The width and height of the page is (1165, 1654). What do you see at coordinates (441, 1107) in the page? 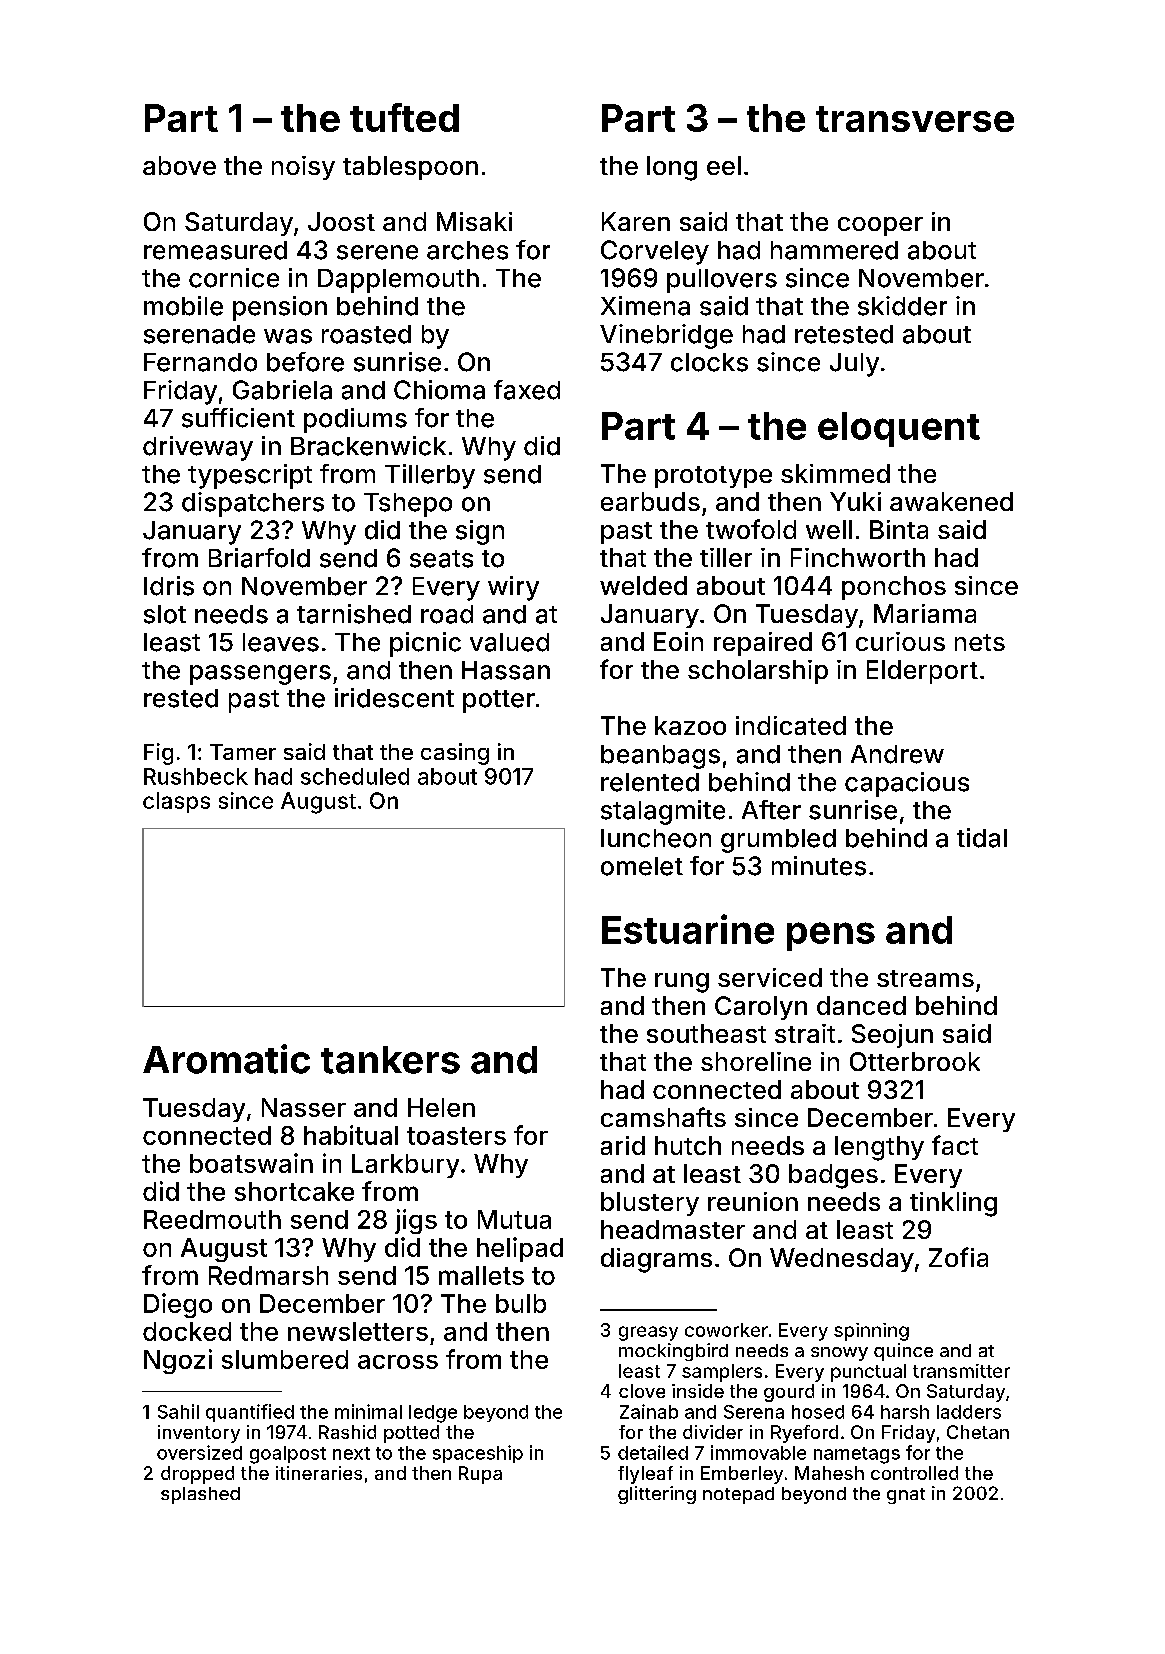
I see `Helen` at bounding box center [441, 1107].
